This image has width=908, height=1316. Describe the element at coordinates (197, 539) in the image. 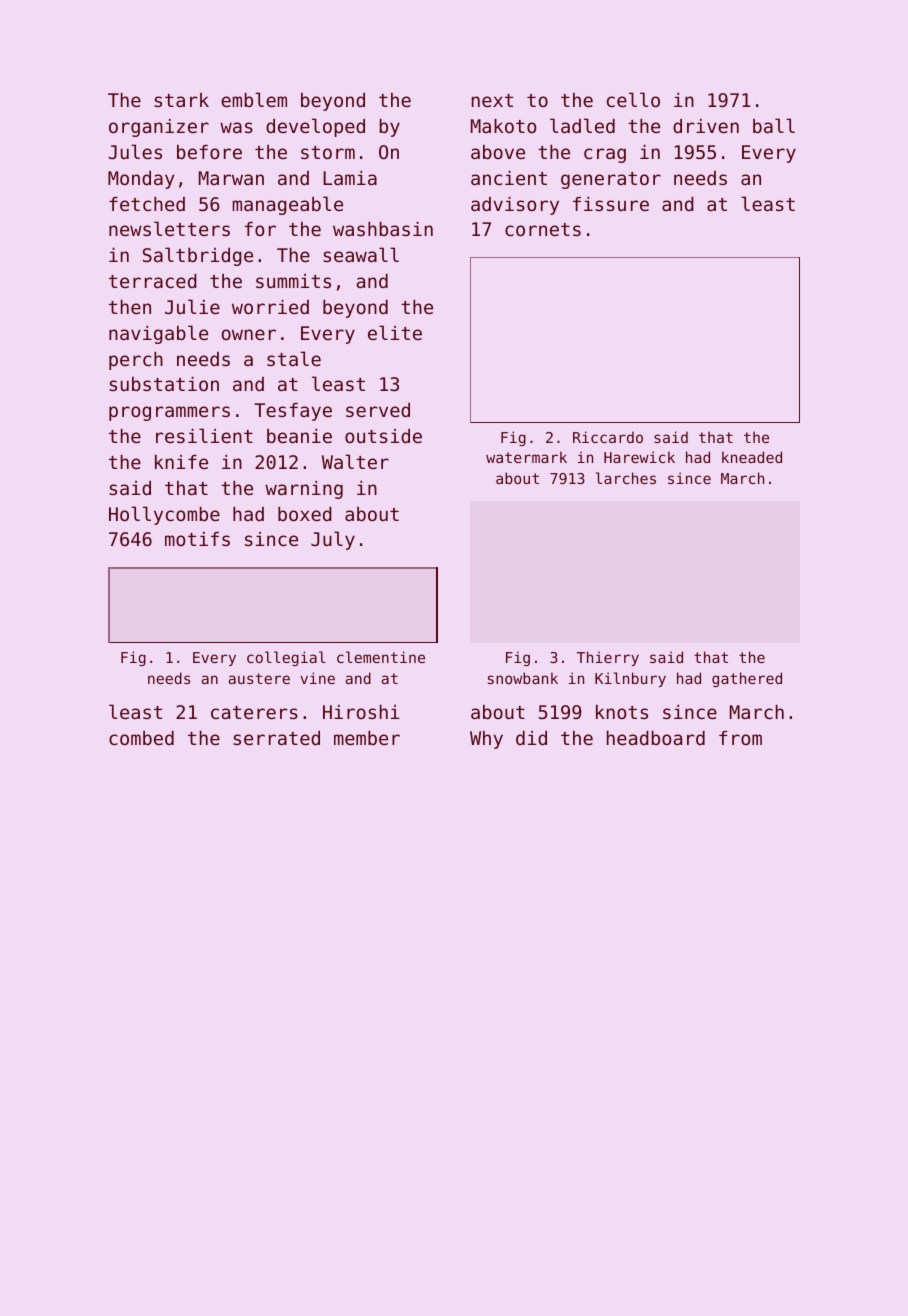

I see `motifs` at that location.
